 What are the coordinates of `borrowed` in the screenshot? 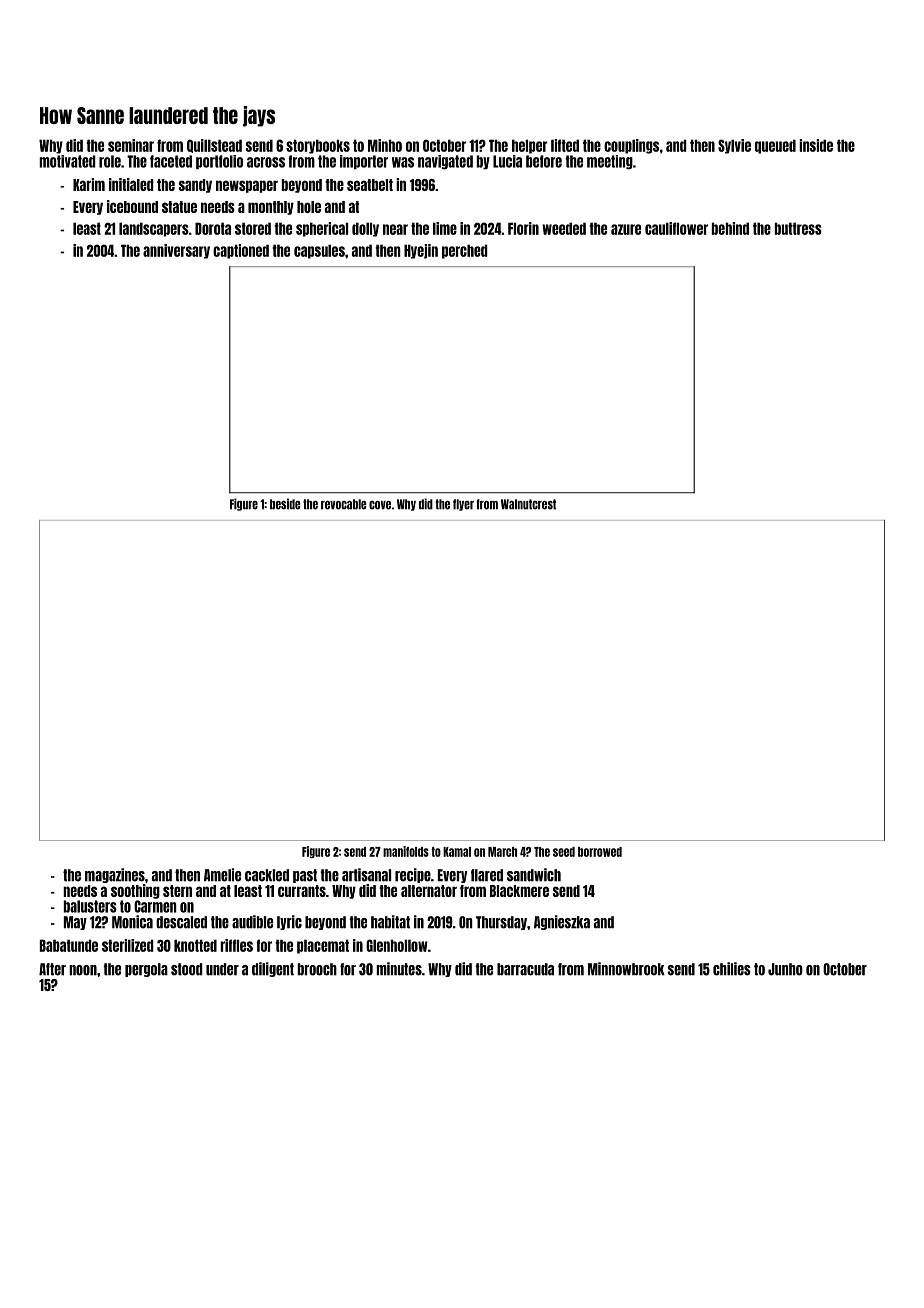 It's located at (600, 852).
